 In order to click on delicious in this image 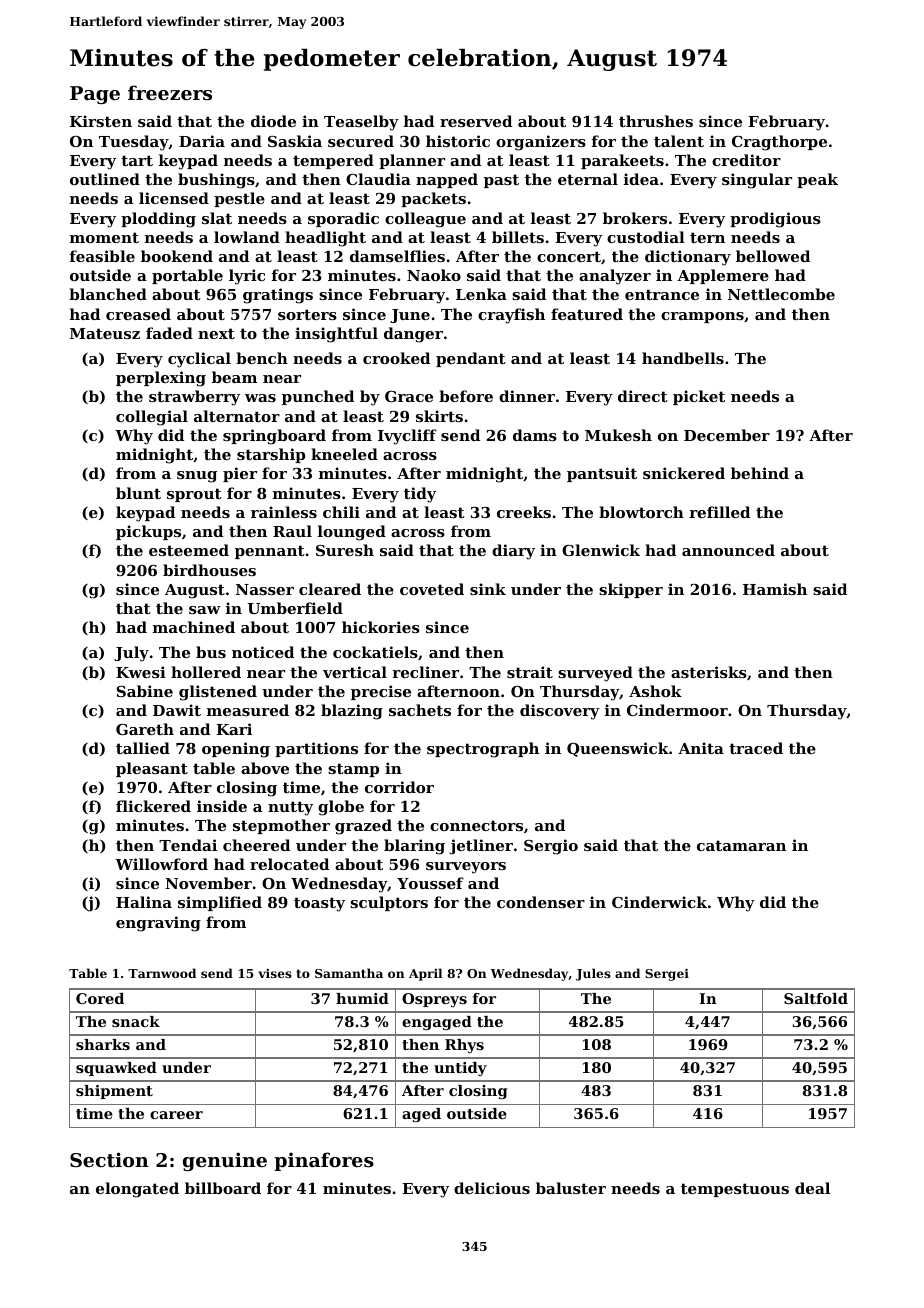, I will do `click(492, 1188)`.
